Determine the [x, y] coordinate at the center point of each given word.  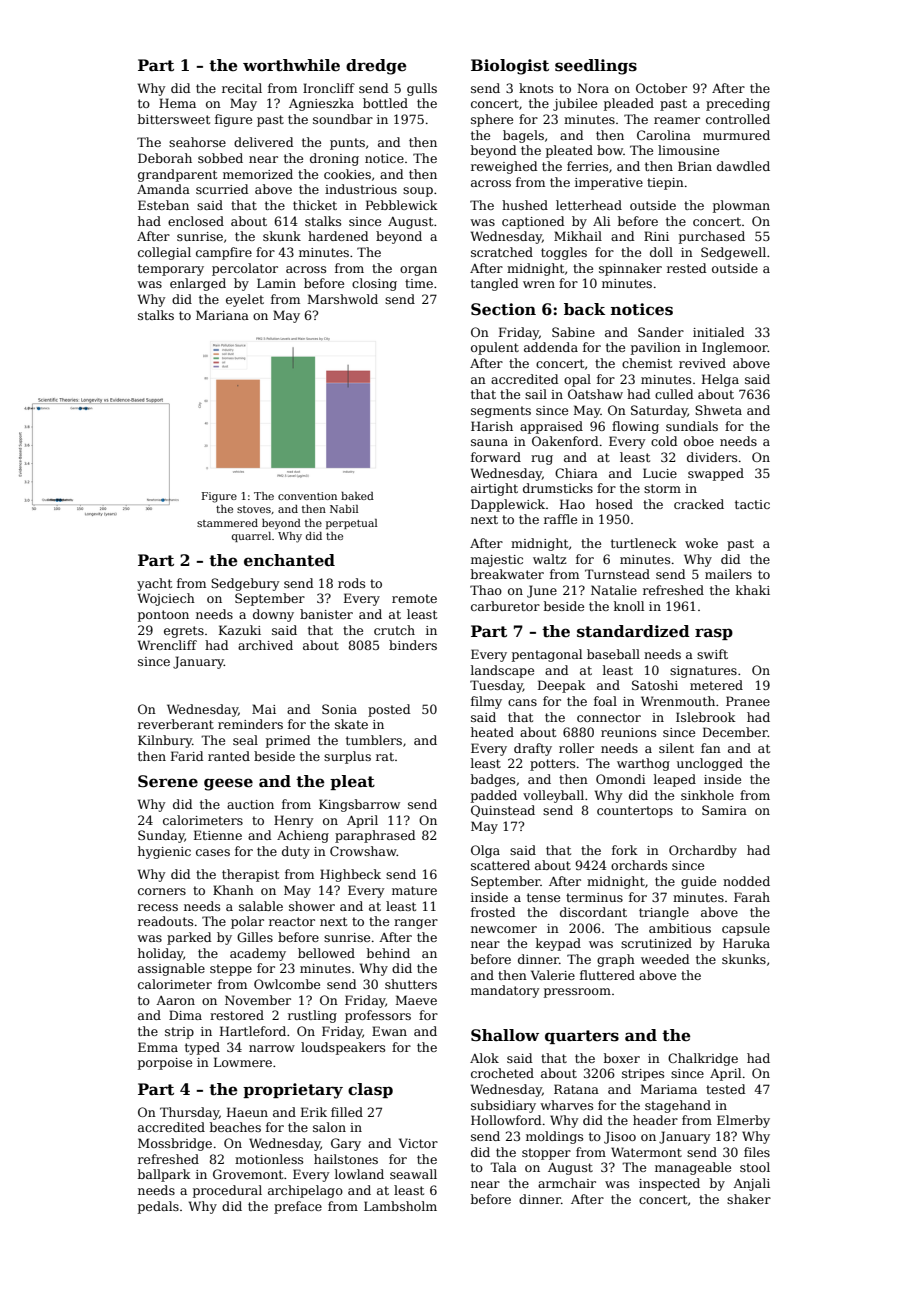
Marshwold [343, 299]
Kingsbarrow [359, 805]
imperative [609, 184]
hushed [525, 205]
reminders [250, 724]
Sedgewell [733, 253]
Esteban [163, 205]
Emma [158, 1047]
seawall [413, 1174]
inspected [669, 1184]
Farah [752, 897]
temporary [171, 270]
